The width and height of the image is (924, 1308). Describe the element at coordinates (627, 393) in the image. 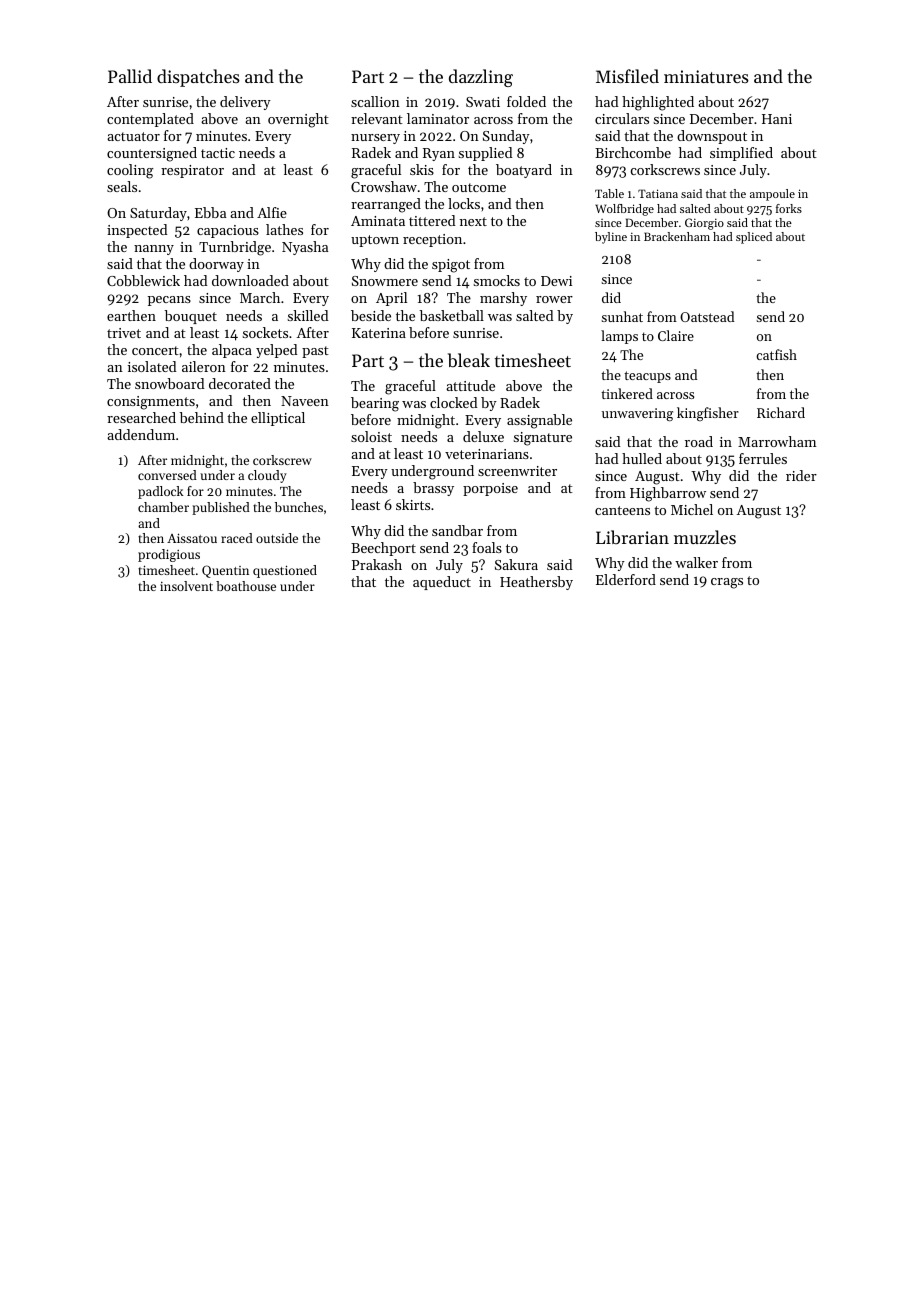

I see `tinkered` at that location.
